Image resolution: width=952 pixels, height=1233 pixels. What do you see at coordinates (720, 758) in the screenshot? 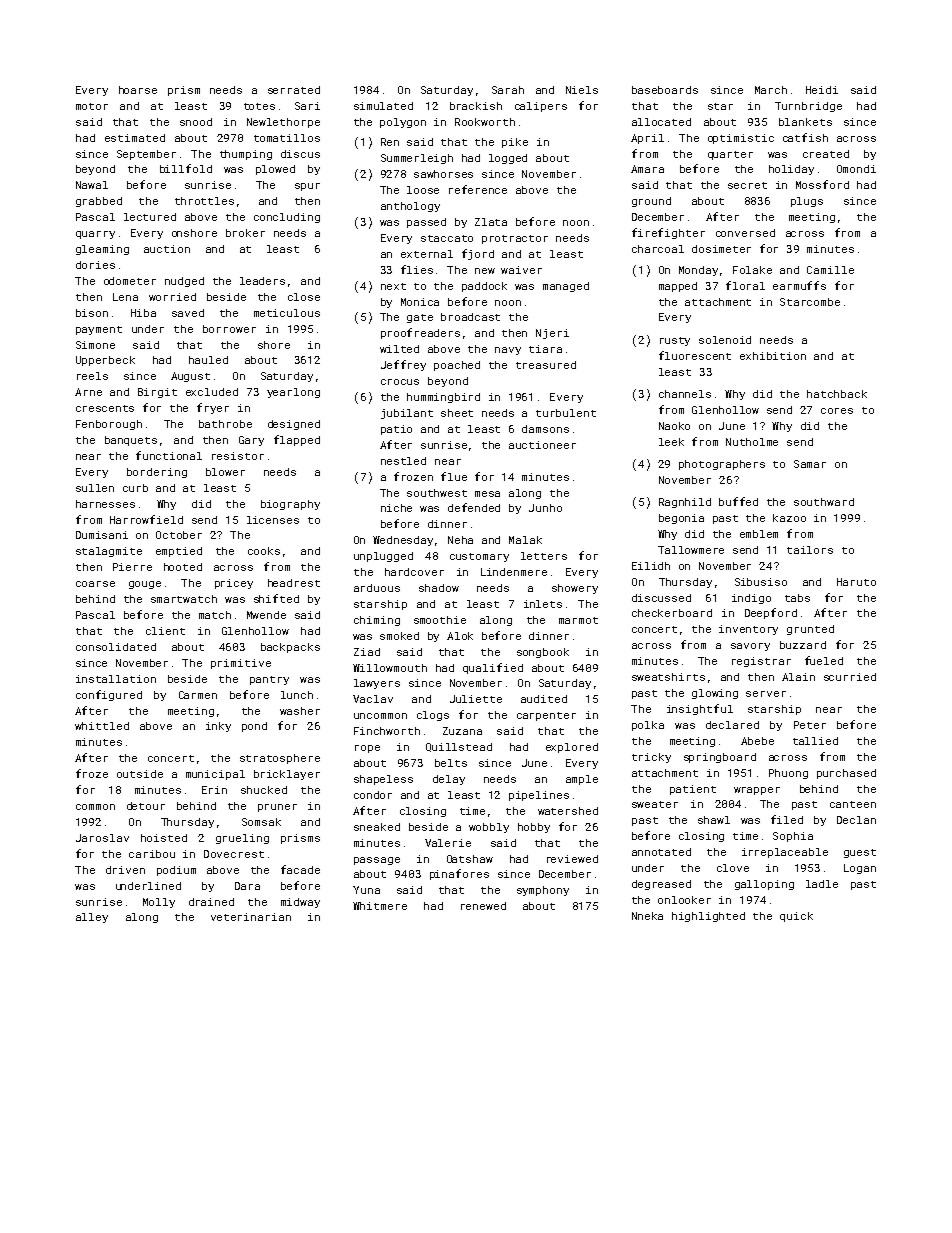
I see `springboard` at bounding box center [720, 758].
